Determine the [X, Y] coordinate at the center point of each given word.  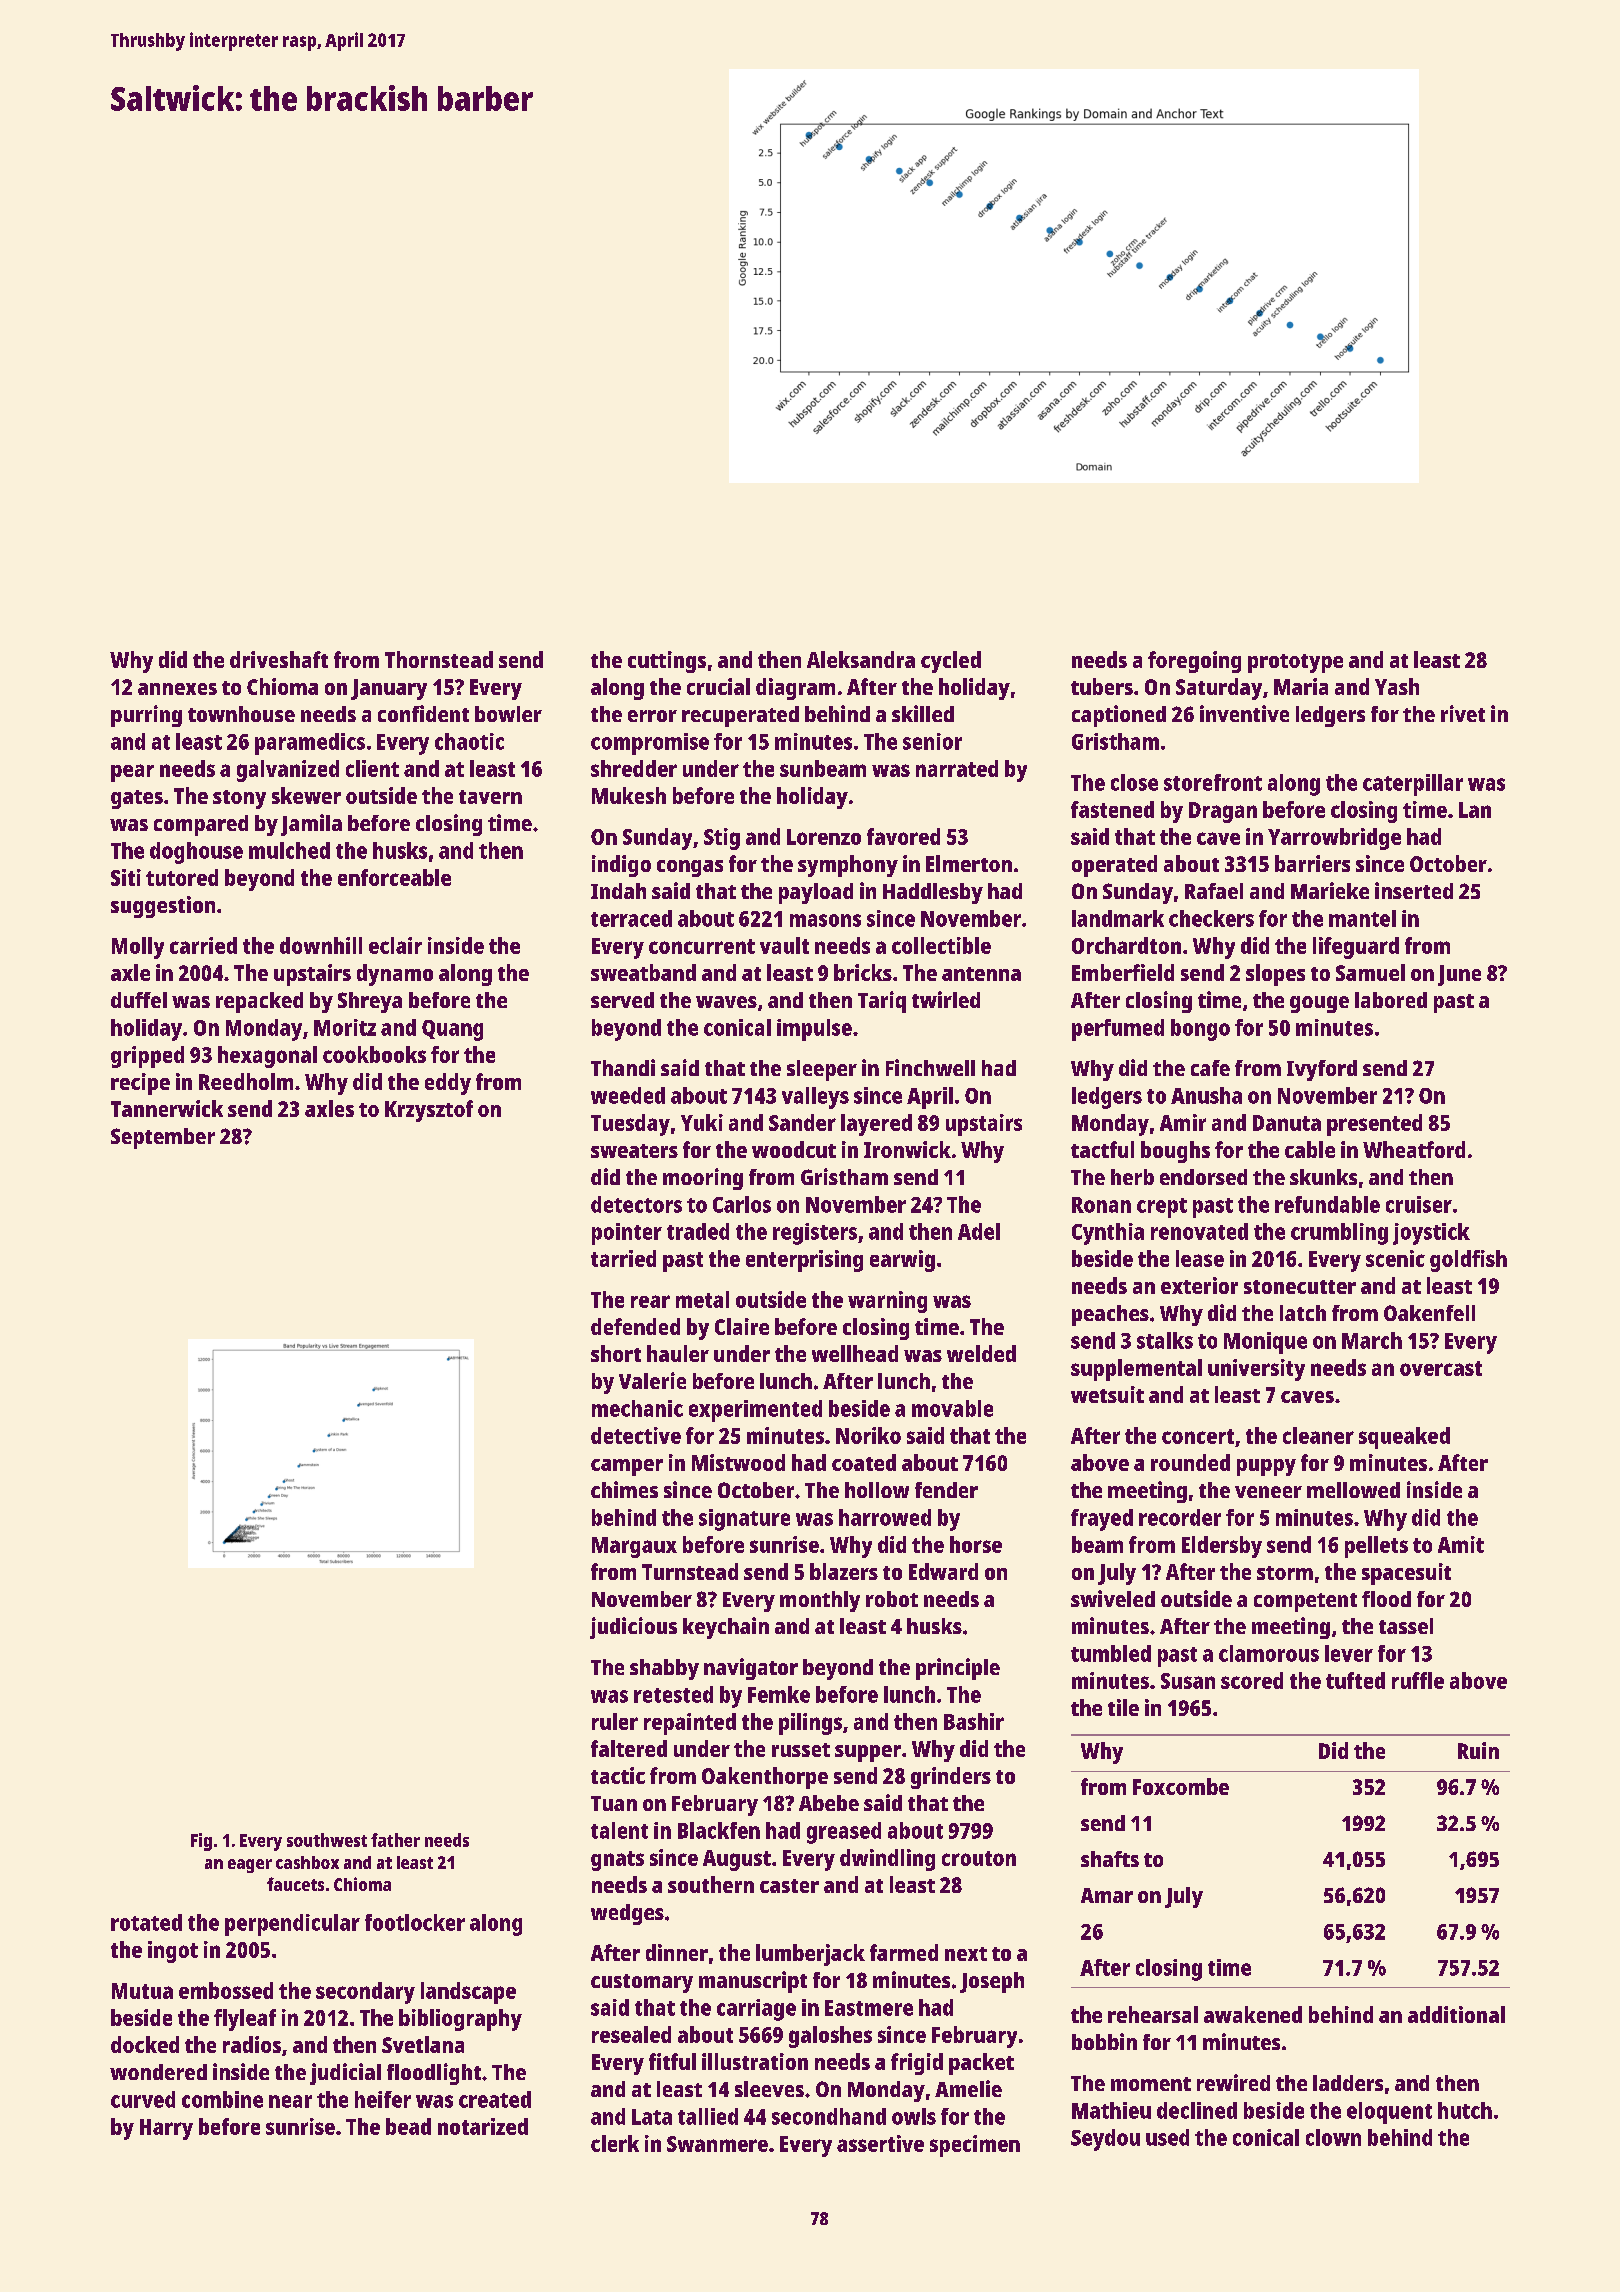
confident [423, 713]
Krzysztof [429, 1111]
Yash [1397, 686]
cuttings [667, 662]
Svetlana [423, 2044]
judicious [633, 1628]
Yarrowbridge [1334, 839]
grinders [951, 1778]
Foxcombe [1181, 1786]
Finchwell [930, 1067]
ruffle [1418, 1680]
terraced [631, 918]
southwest [327, 1840]
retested [673, 1694]
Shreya [370, 1002]
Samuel [1370, 972]
